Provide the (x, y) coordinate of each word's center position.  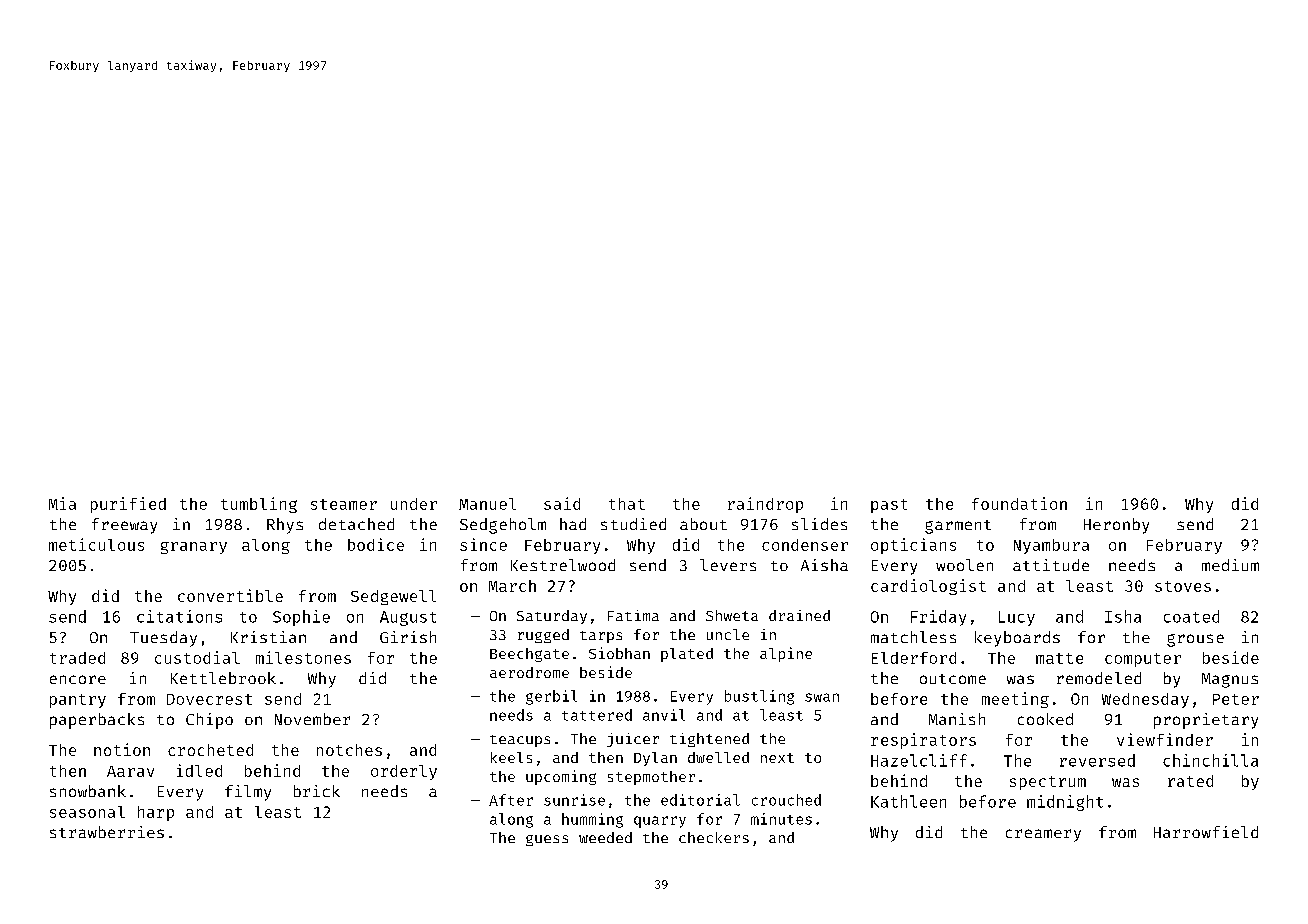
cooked (1045, 719)
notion (122, 749)
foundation (1019, 503)
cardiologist (928, 587)
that (627, 504)
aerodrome (529, 672)
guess (547, 840)
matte (1059, 658)
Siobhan (619, 653)
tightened (709, 740)
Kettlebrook (223, 678)
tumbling (259, 505)
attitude (1051, 565)
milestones (303, 657)
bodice (376, 544)
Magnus (1230, 680)
